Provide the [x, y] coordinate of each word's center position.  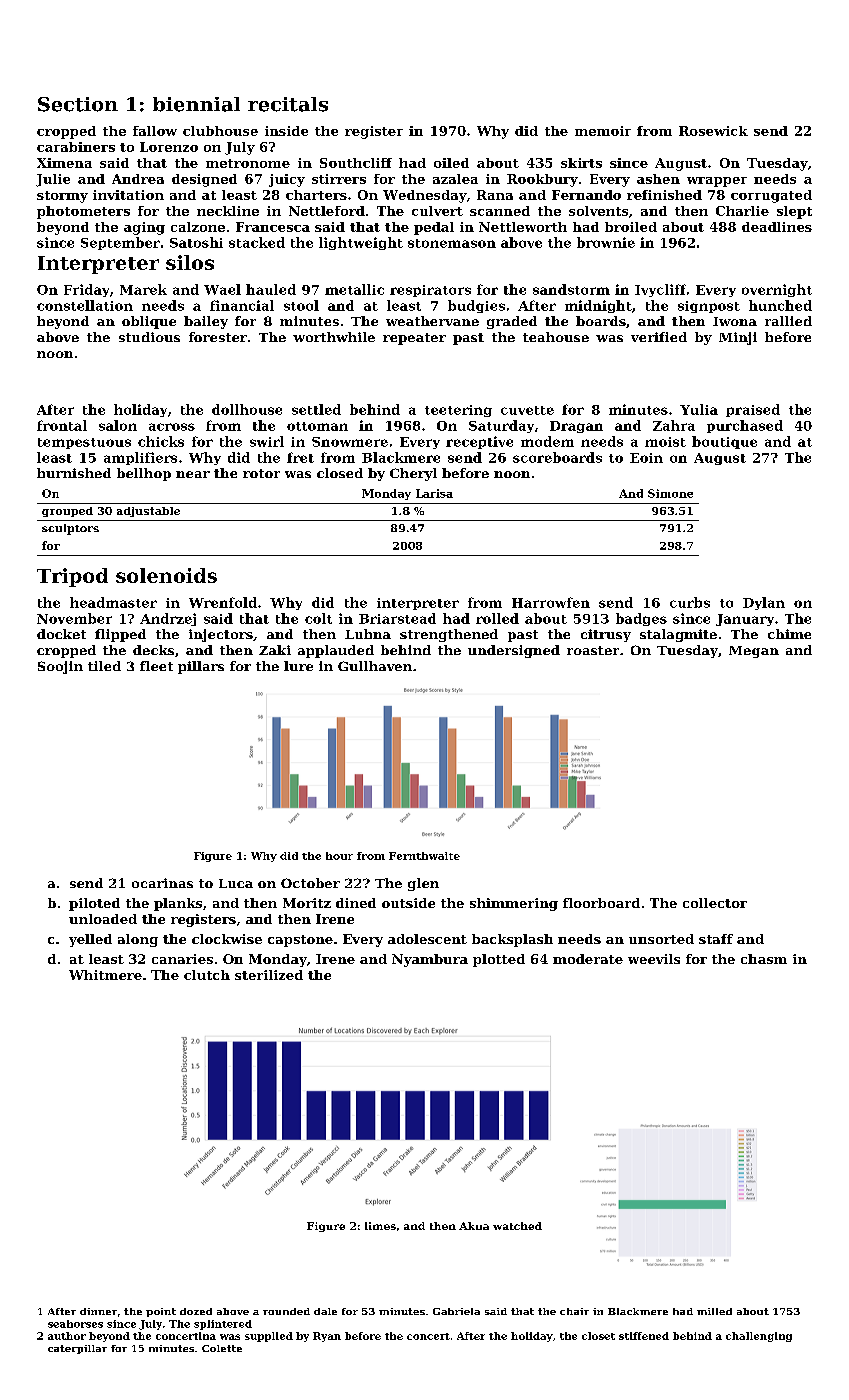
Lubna [368, 634]
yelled [90, 940]
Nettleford [327, 211]
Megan [754, 652]
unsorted [661, 939]
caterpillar [77, 1349]
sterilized [269, 975]
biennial [196, 104]
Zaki [275, 650]
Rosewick [713, 131]
